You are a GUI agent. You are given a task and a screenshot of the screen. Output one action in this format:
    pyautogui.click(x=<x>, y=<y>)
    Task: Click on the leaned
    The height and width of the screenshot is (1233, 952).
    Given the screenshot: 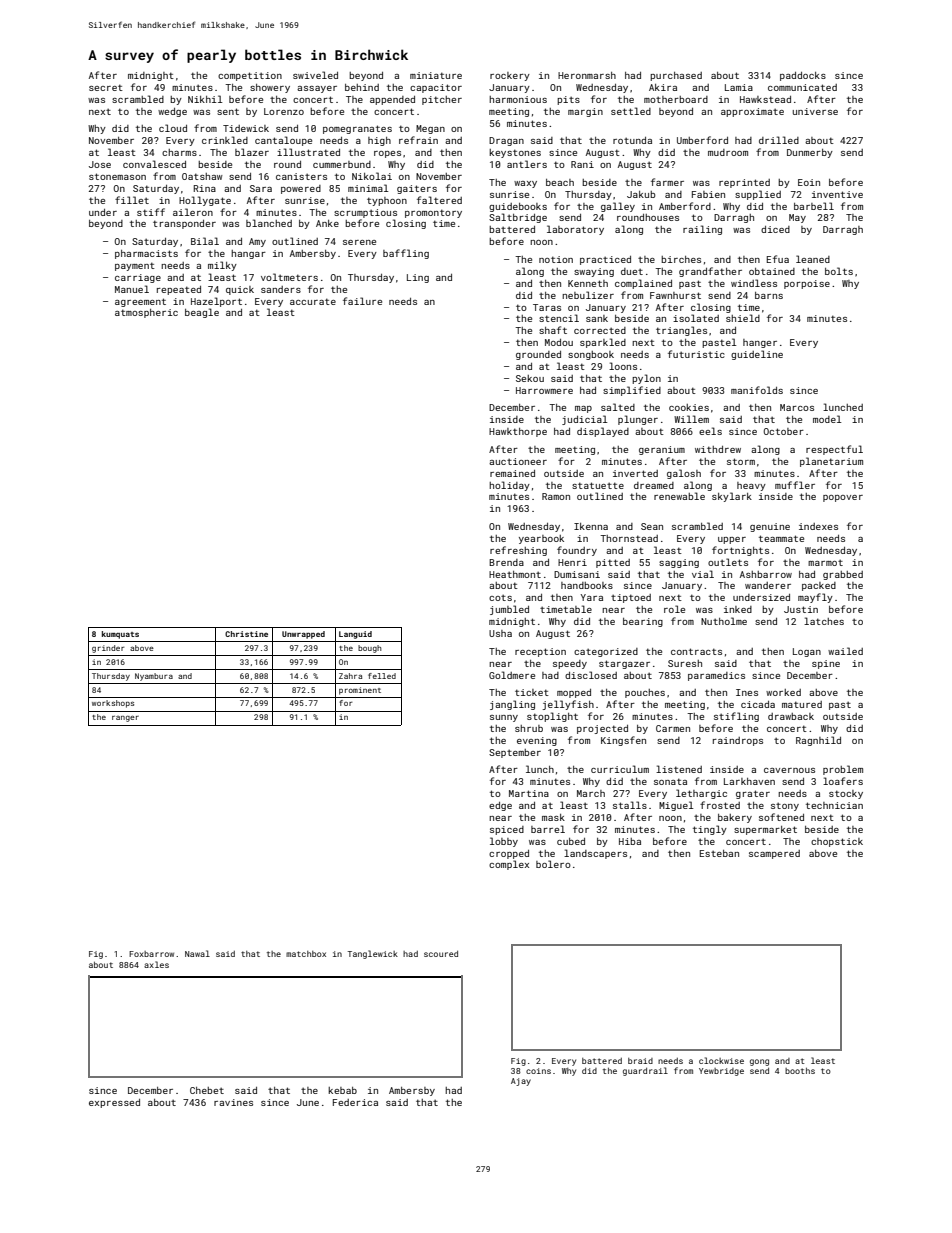 What is the action you would take?
    pyautogui.click(x=813, y=259)
